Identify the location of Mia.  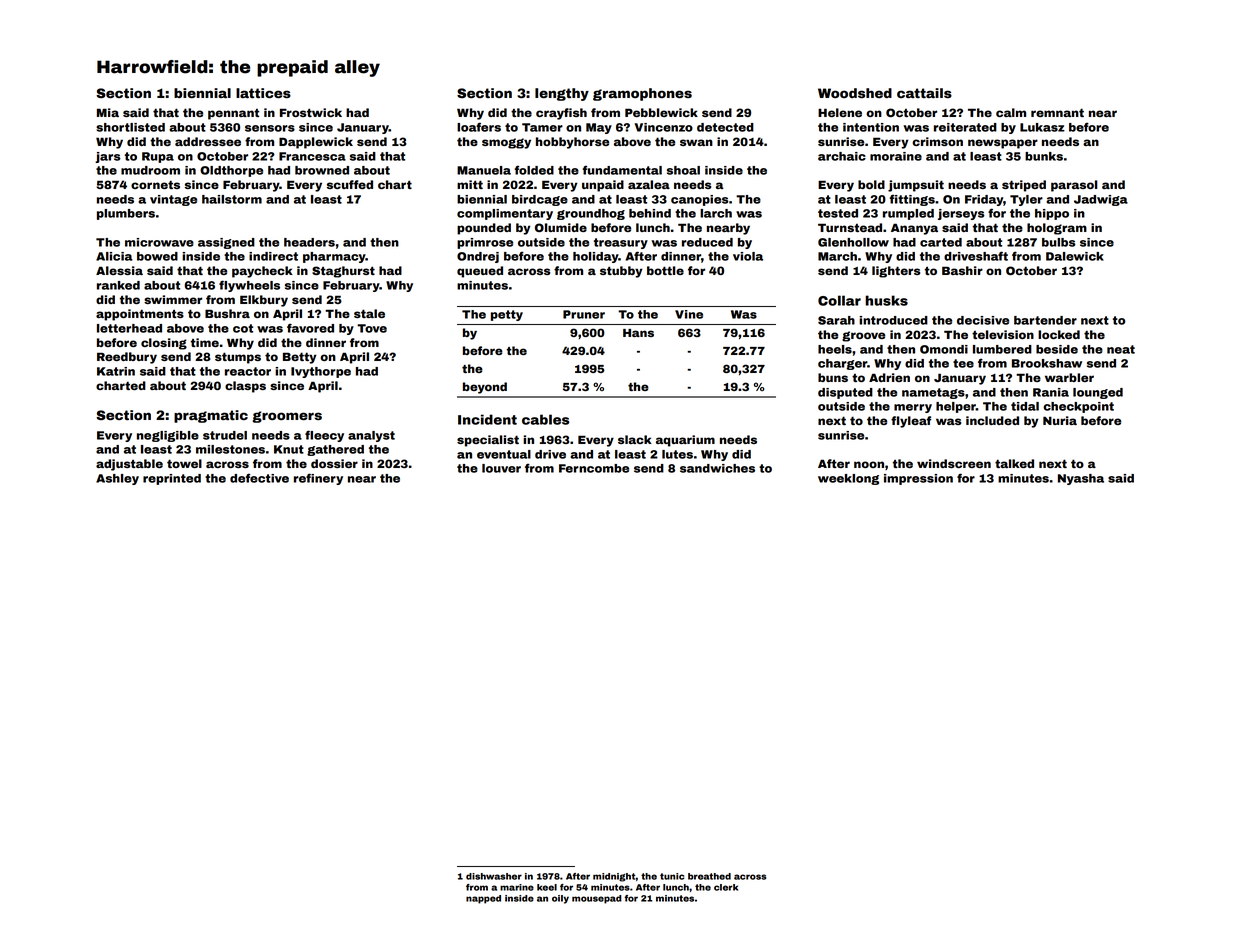
(108, 112).
